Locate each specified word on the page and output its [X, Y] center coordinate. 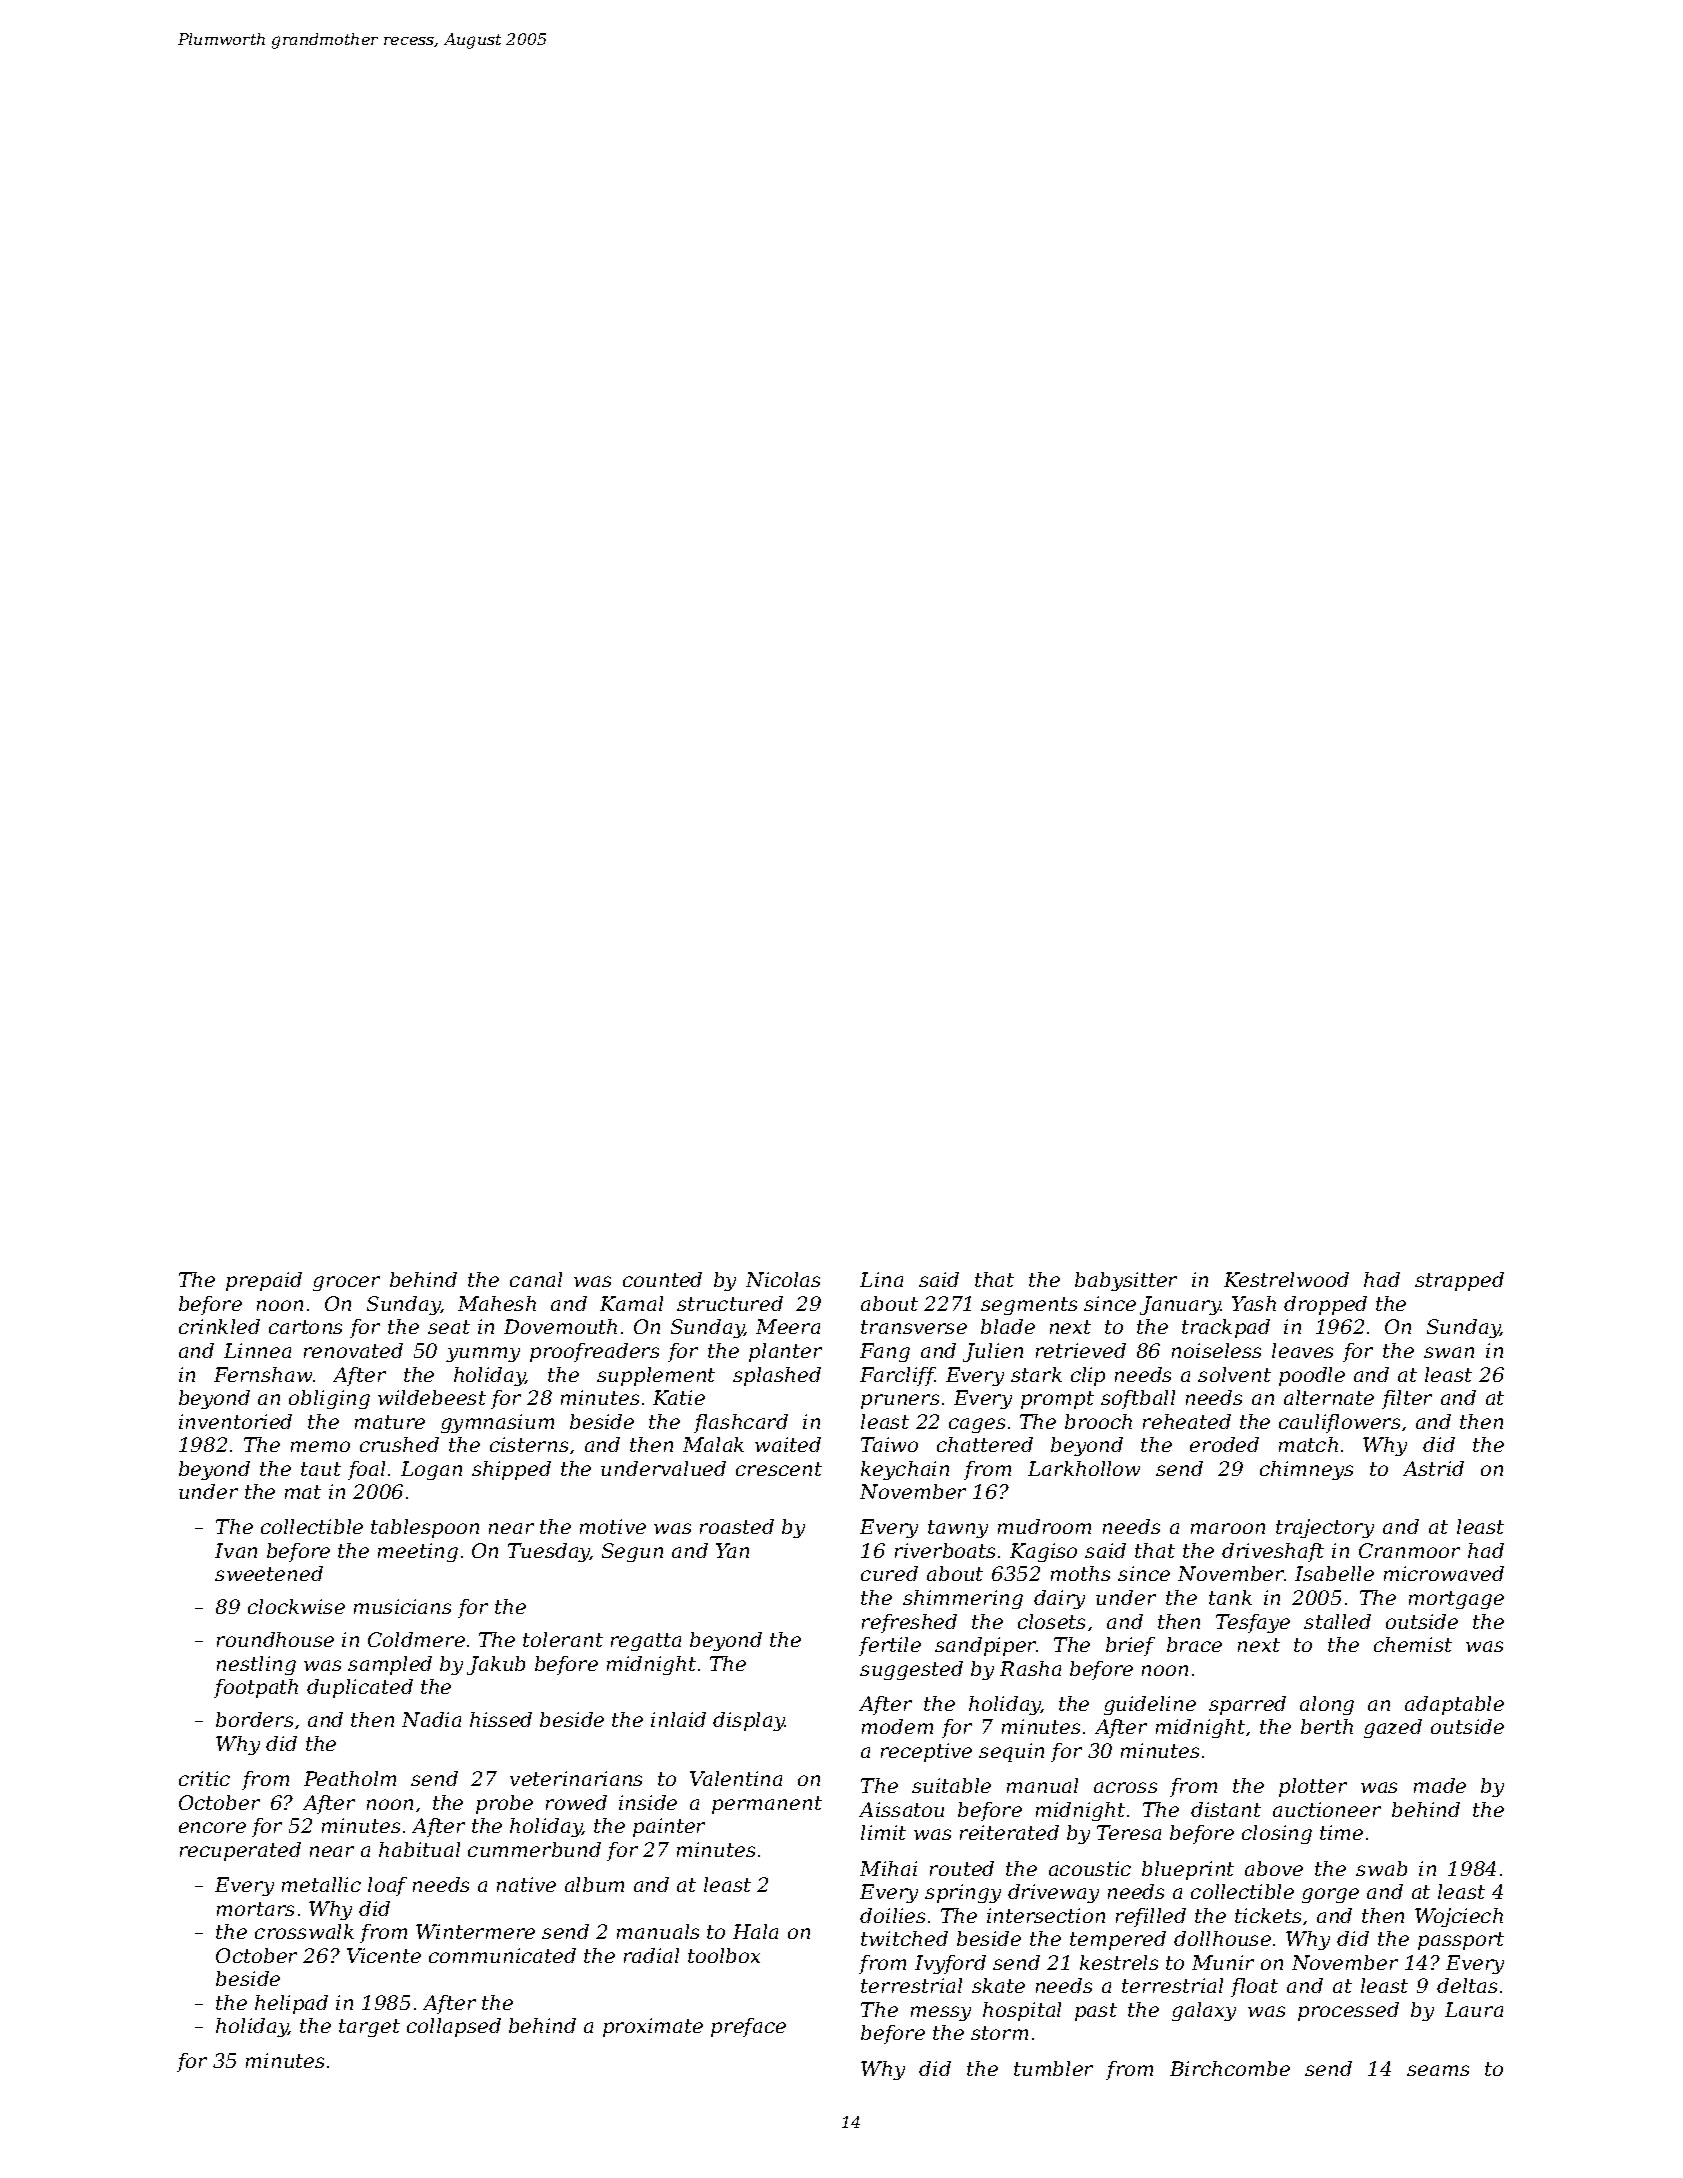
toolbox [724, 1955]
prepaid [264, 1281]
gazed [1393, 1728]
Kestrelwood [1286, 1279]
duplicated [360, 1688]
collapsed [454, 2027]
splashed [777, 1376]
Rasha [1030, 1668]
